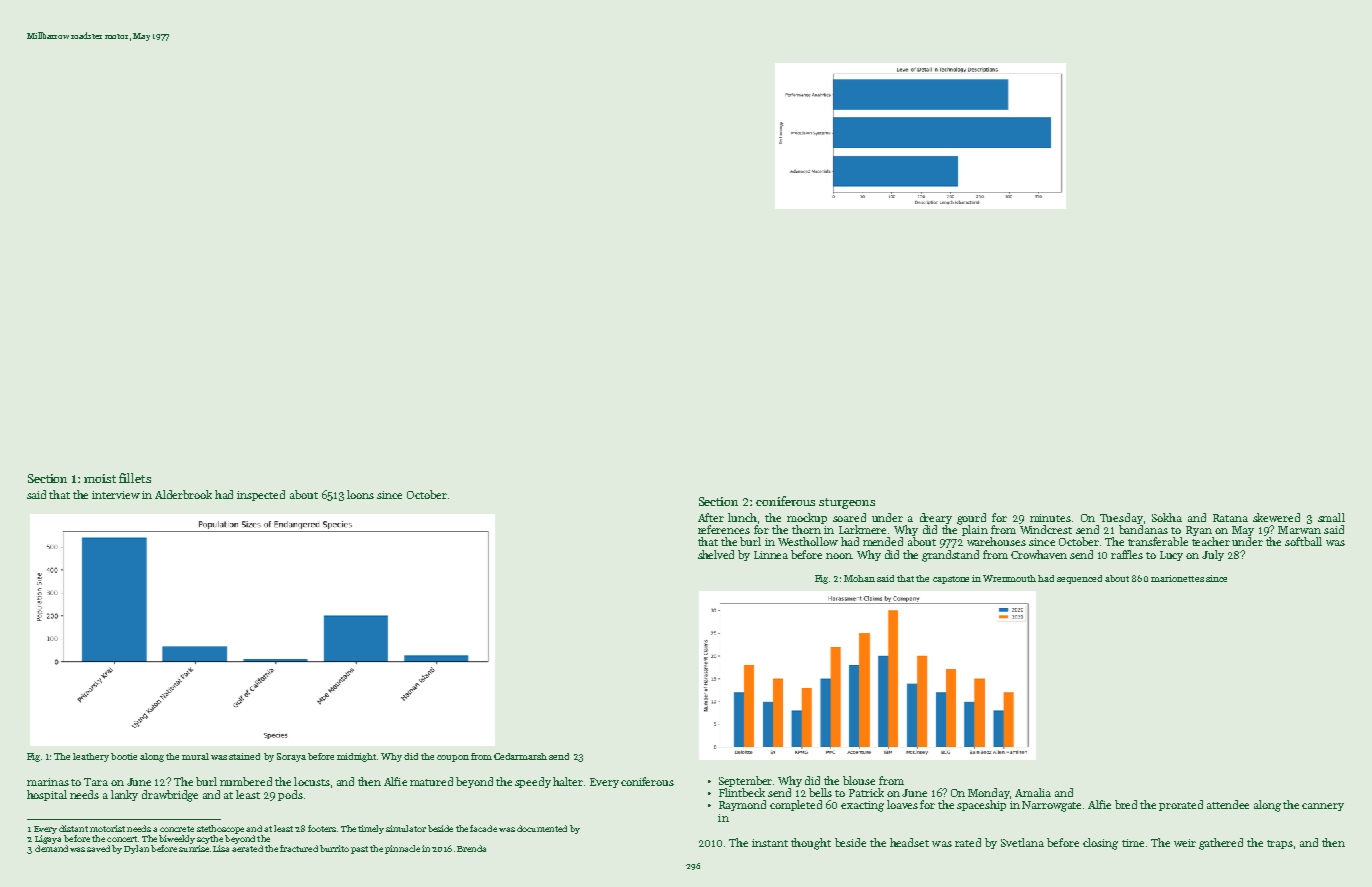 The height and width of the screenshot is (887, 1372). What do you see at coordinates (1177, 578) in the screenshot?
I see `marionettes` at bounding box center [1177, 578].
